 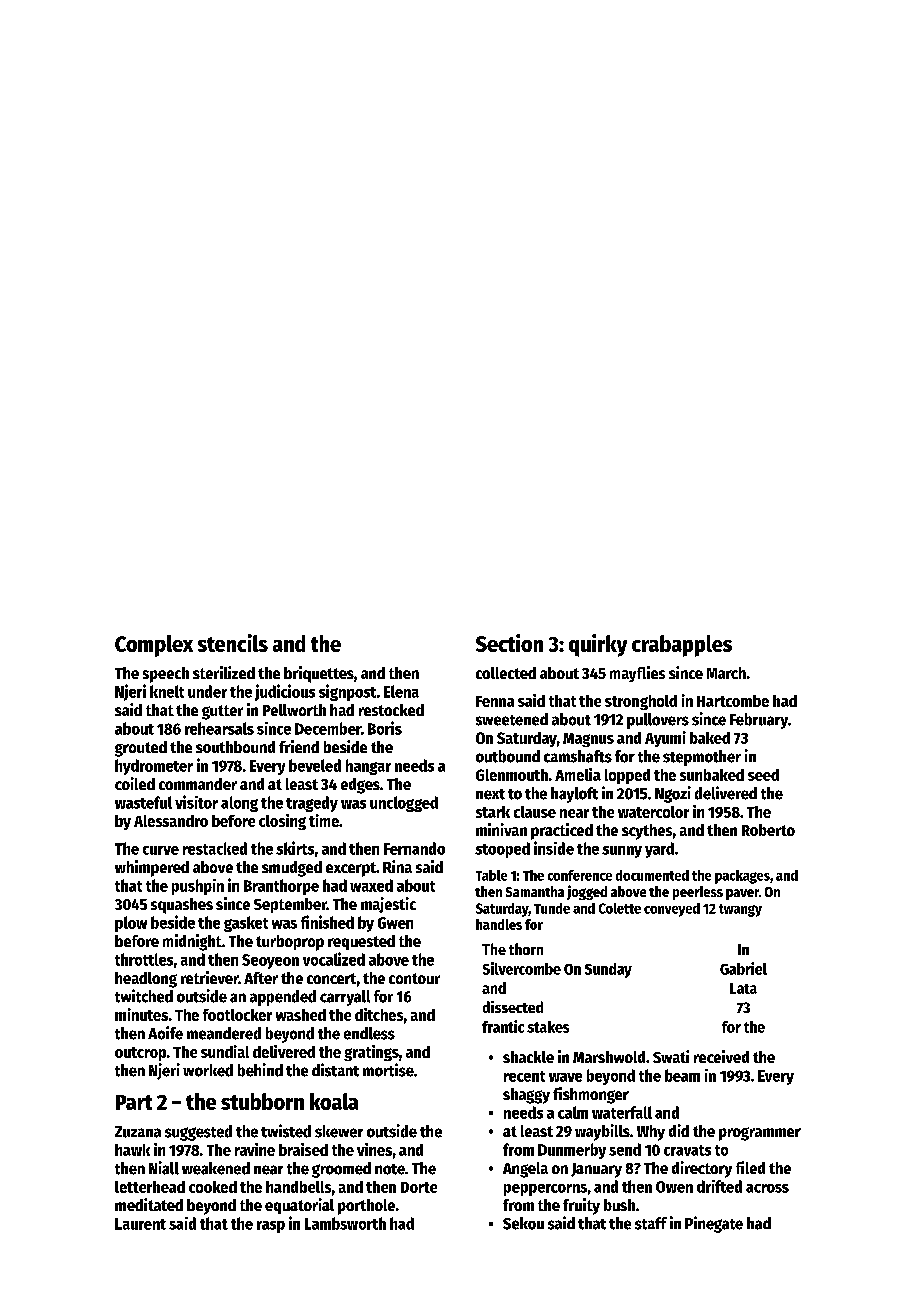 What do you see at coordinates (131, 924) in the document?
I see `plow` at bounding box center [131, 924].
